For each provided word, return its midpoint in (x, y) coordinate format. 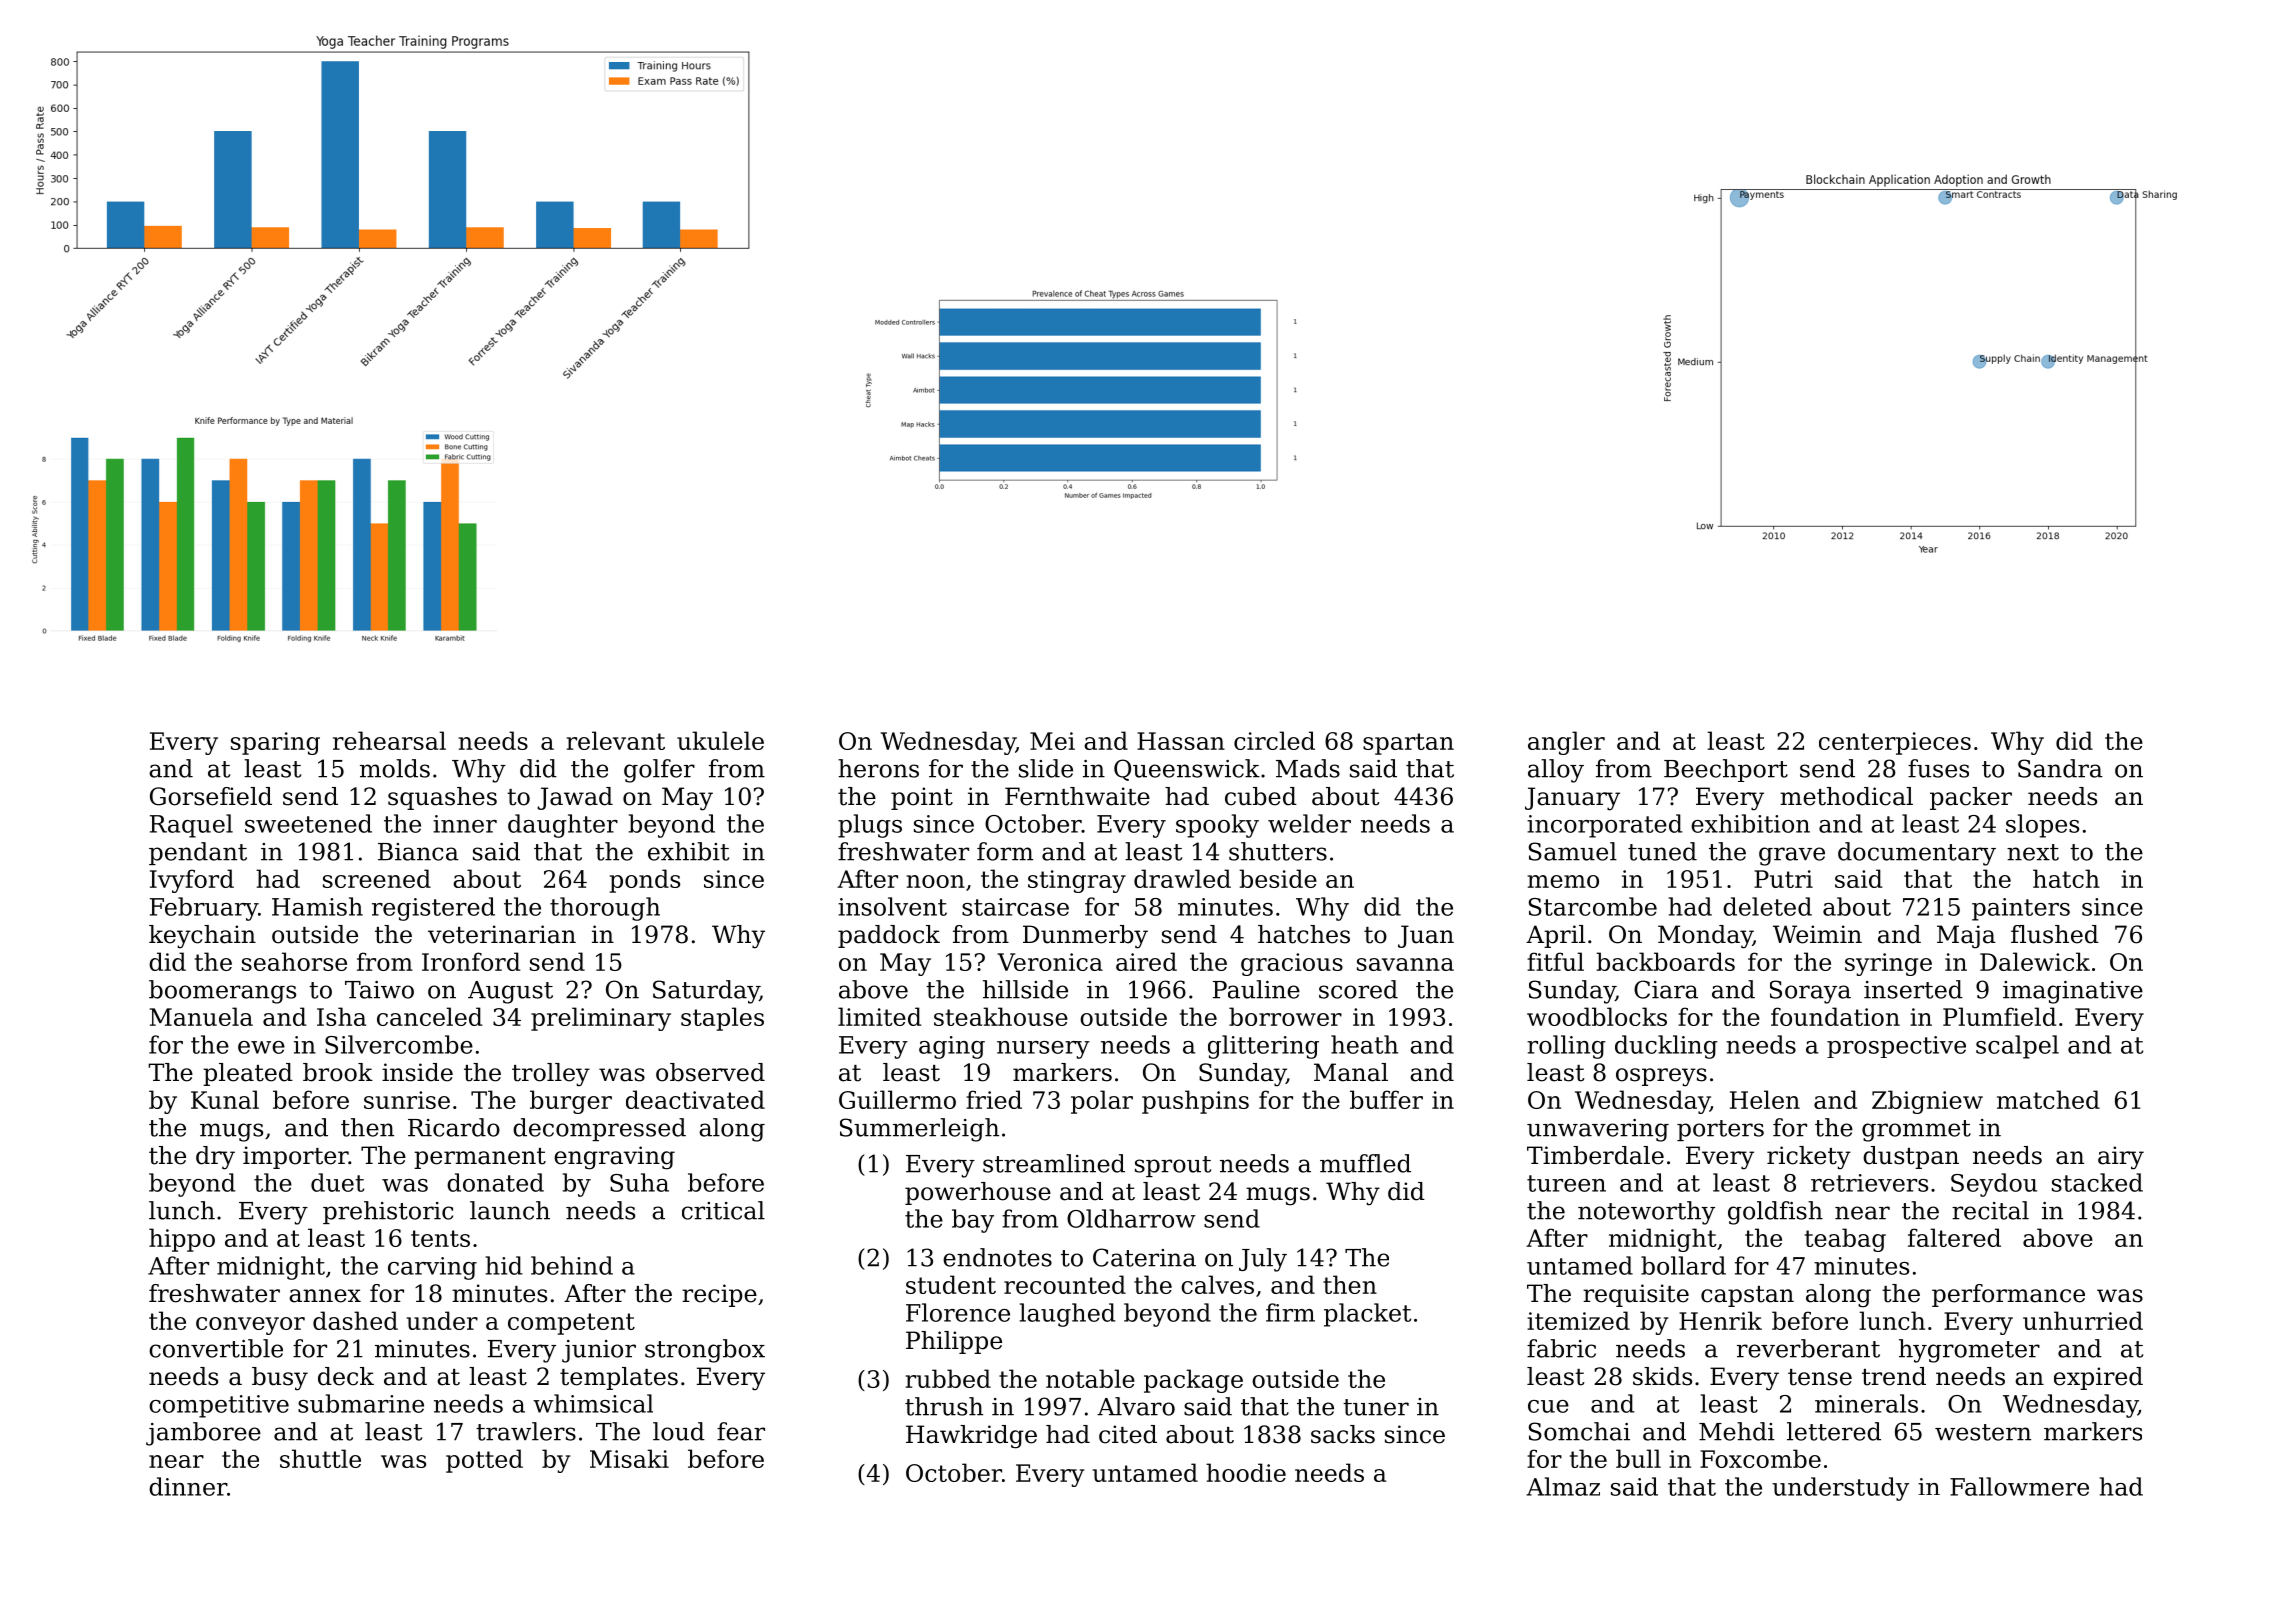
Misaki (629, 1458)
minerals (1866, 1403)
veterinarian (502, 934)
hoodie (1246, 1472)
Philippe (954, 1342)
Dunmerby (1085, 937)
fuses (1938, 768)
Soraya (1810, 992)
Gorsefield (211, 796)
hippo (182, 1240)
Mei (1052, 741)
